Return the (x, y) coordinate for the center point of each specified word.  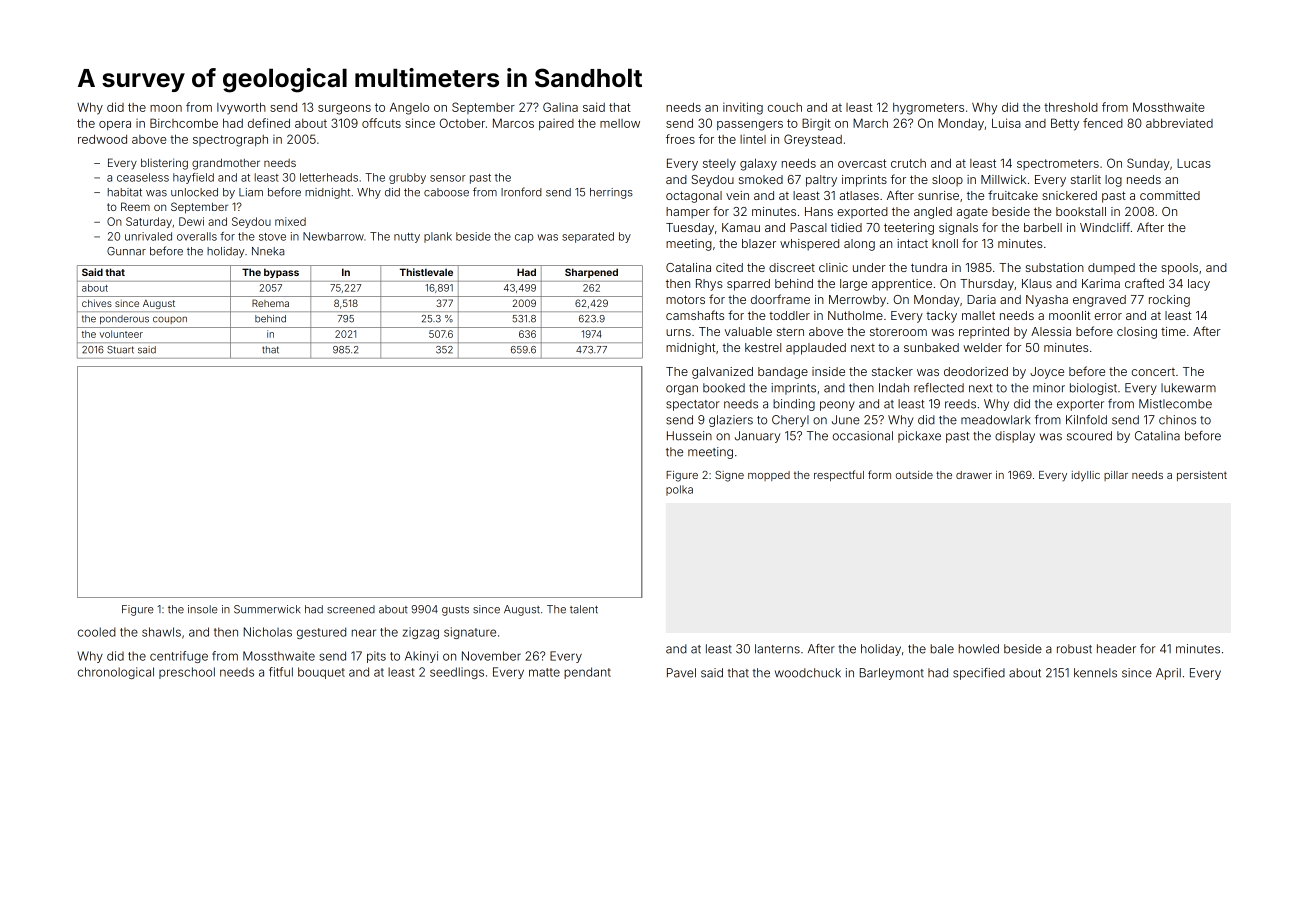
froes (680, 139)
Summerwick (267, 609)
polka (679, 490)
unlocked (194, 192)
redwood (102, 139)
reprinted (984, 333)
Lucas (1194, 163)
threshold (1071, 107)
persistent (1202, 476)
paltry (821, 181)
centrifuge (179, 657)
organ (682, 390)
